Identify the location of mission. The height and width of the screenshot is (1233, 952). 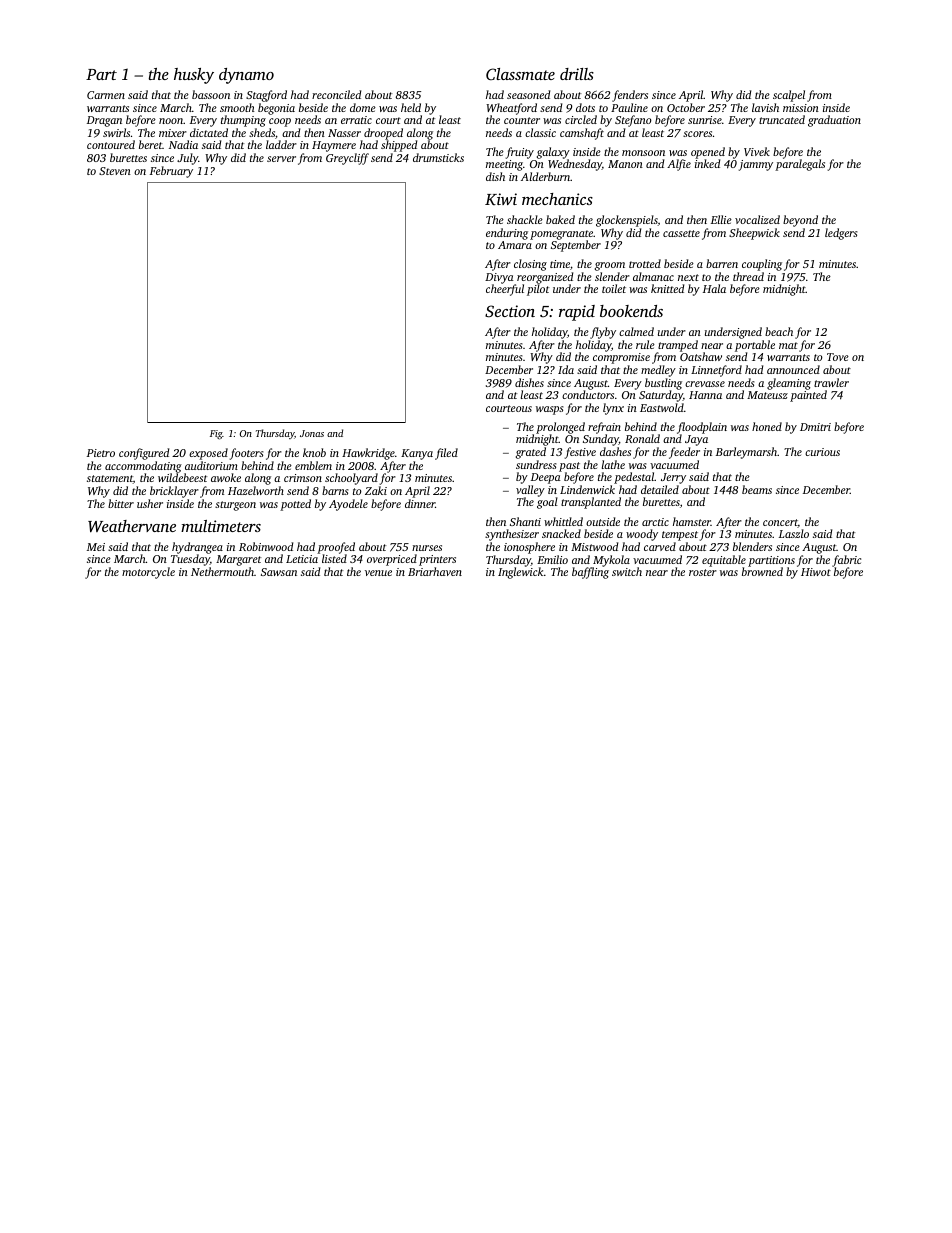
(801, 108).
